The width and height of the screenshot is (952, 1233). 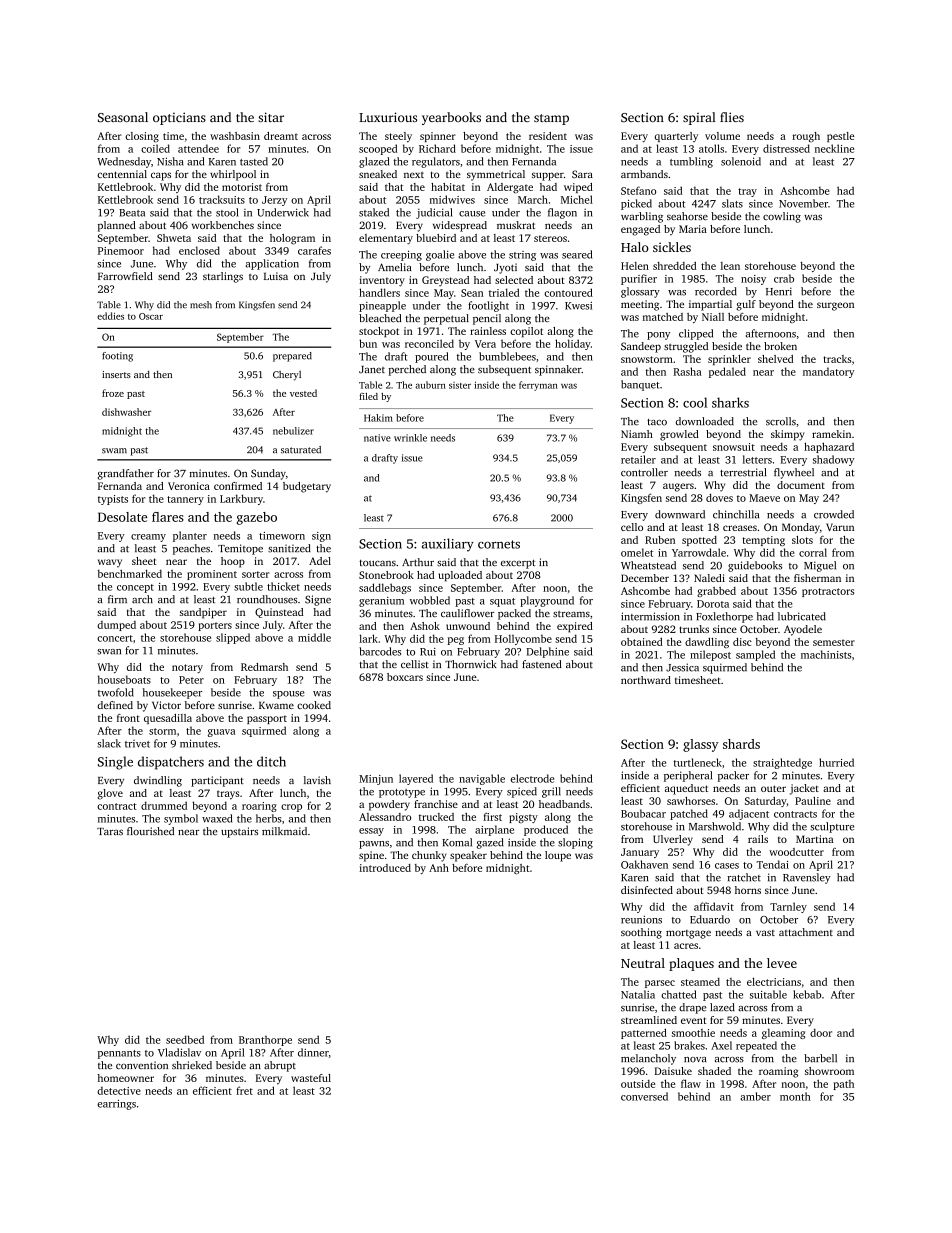 I want to click on hoop, so click(x=233, y=562).
